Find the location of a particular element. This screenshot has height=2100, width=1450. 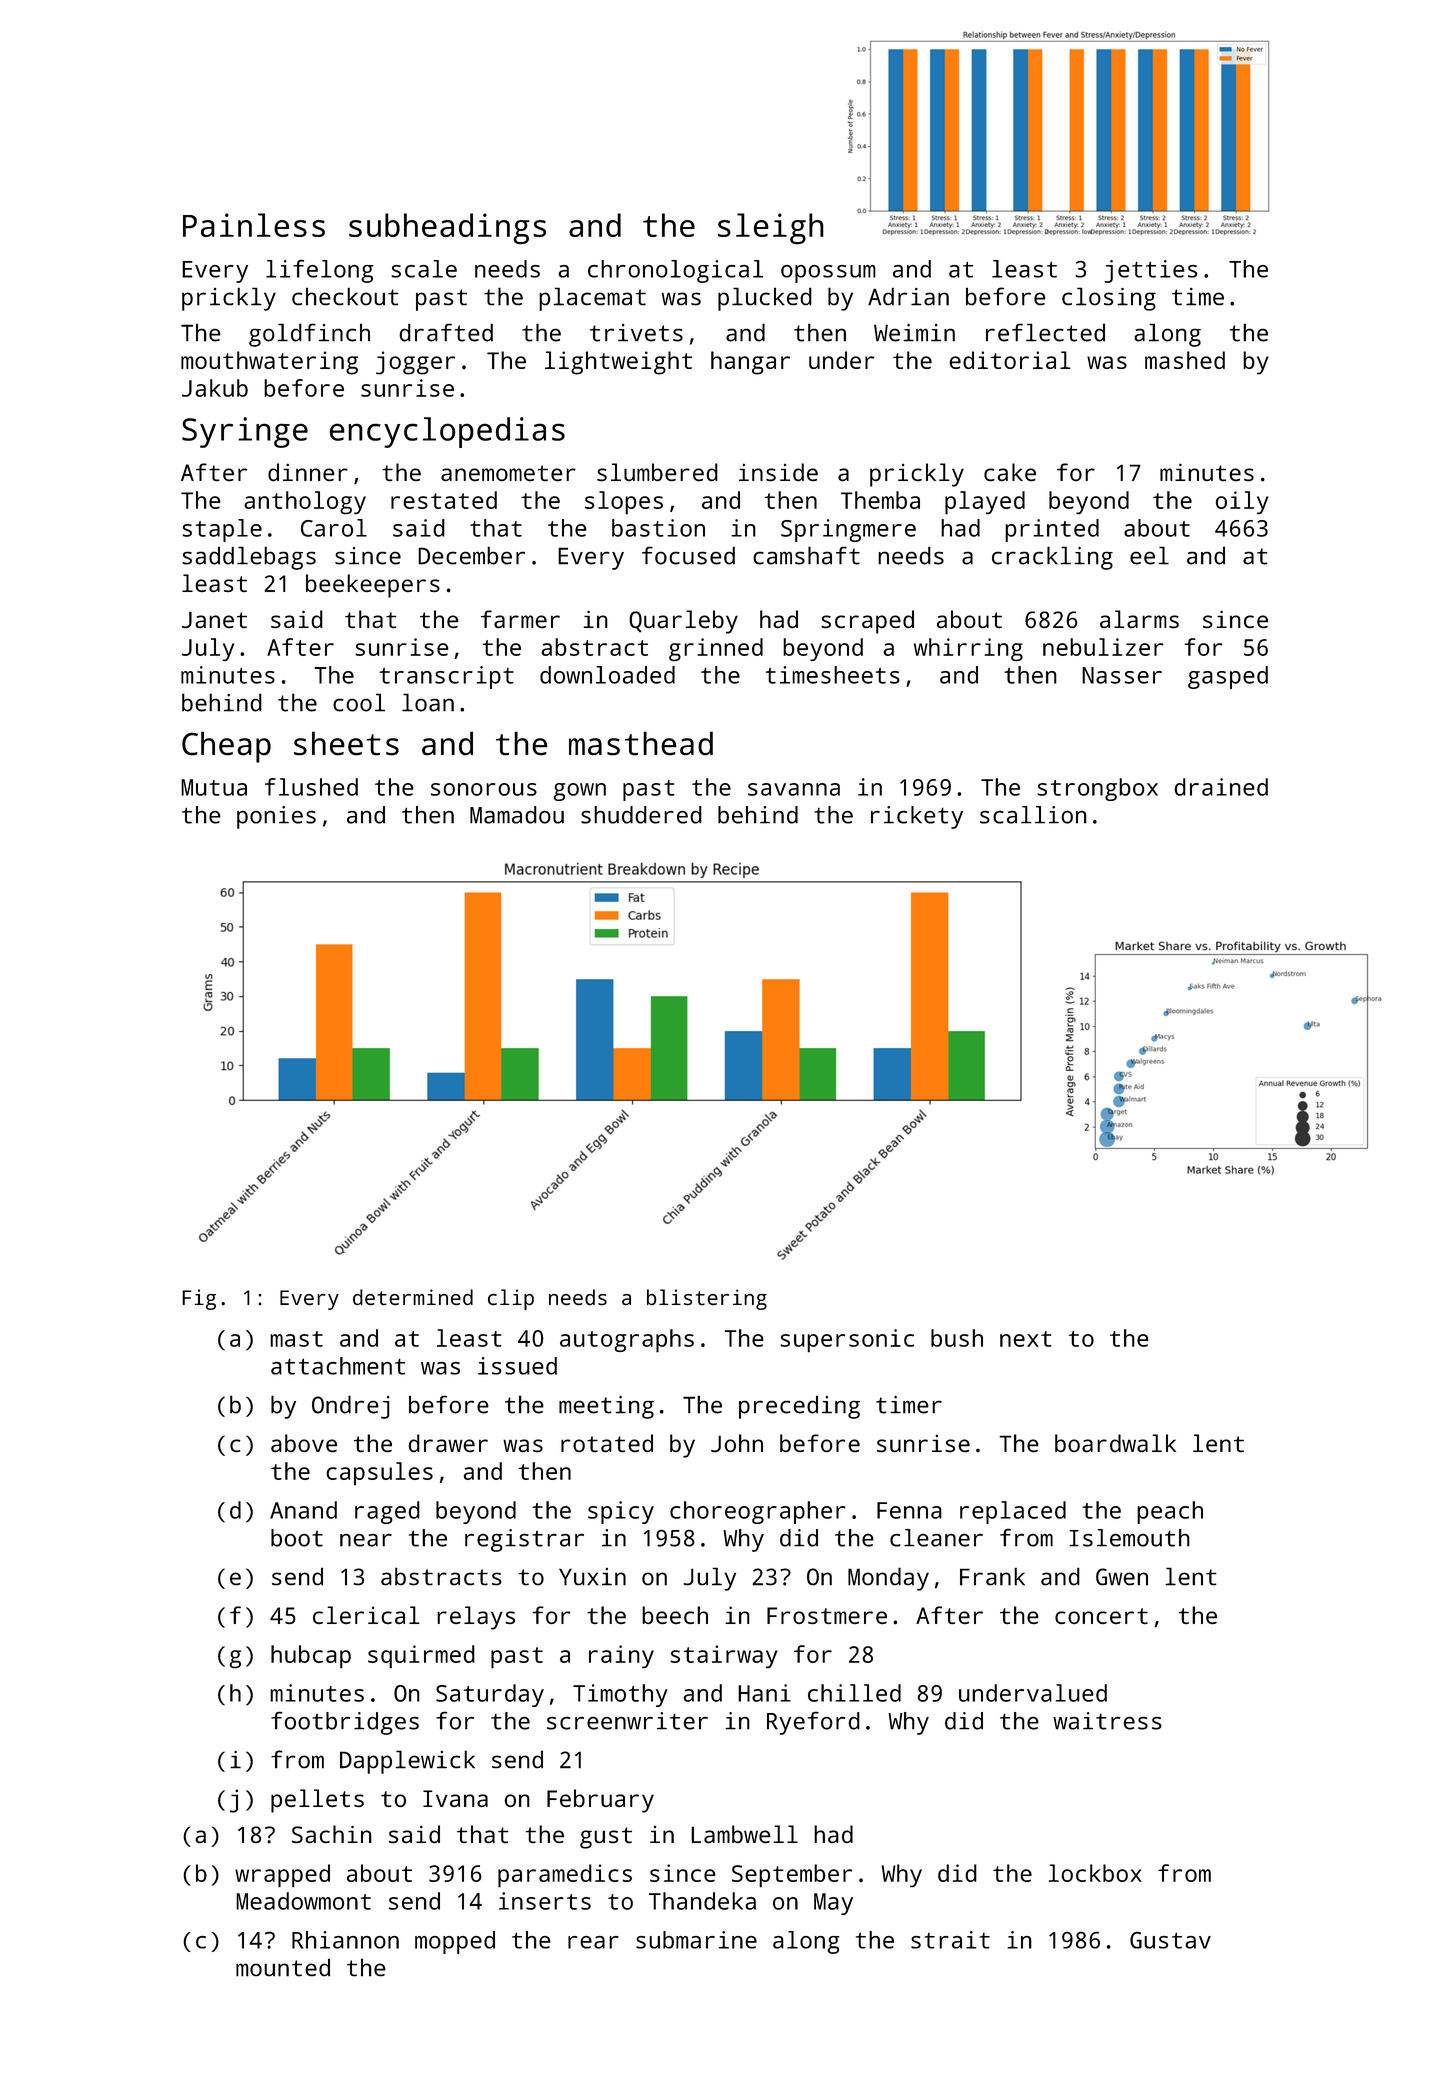

mounted is located at coordinates (283, 1968).
